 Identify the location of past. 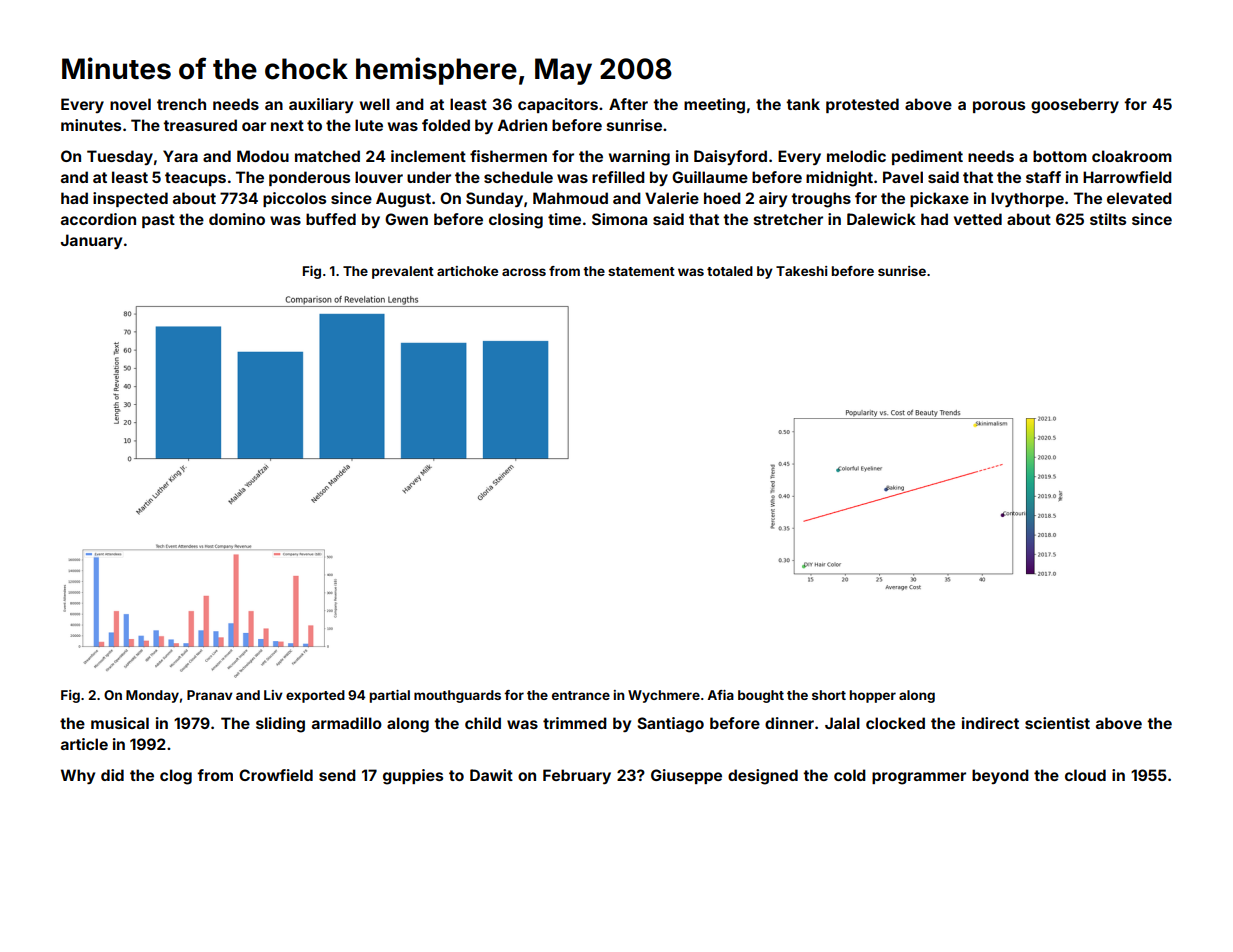
(158, 221).
